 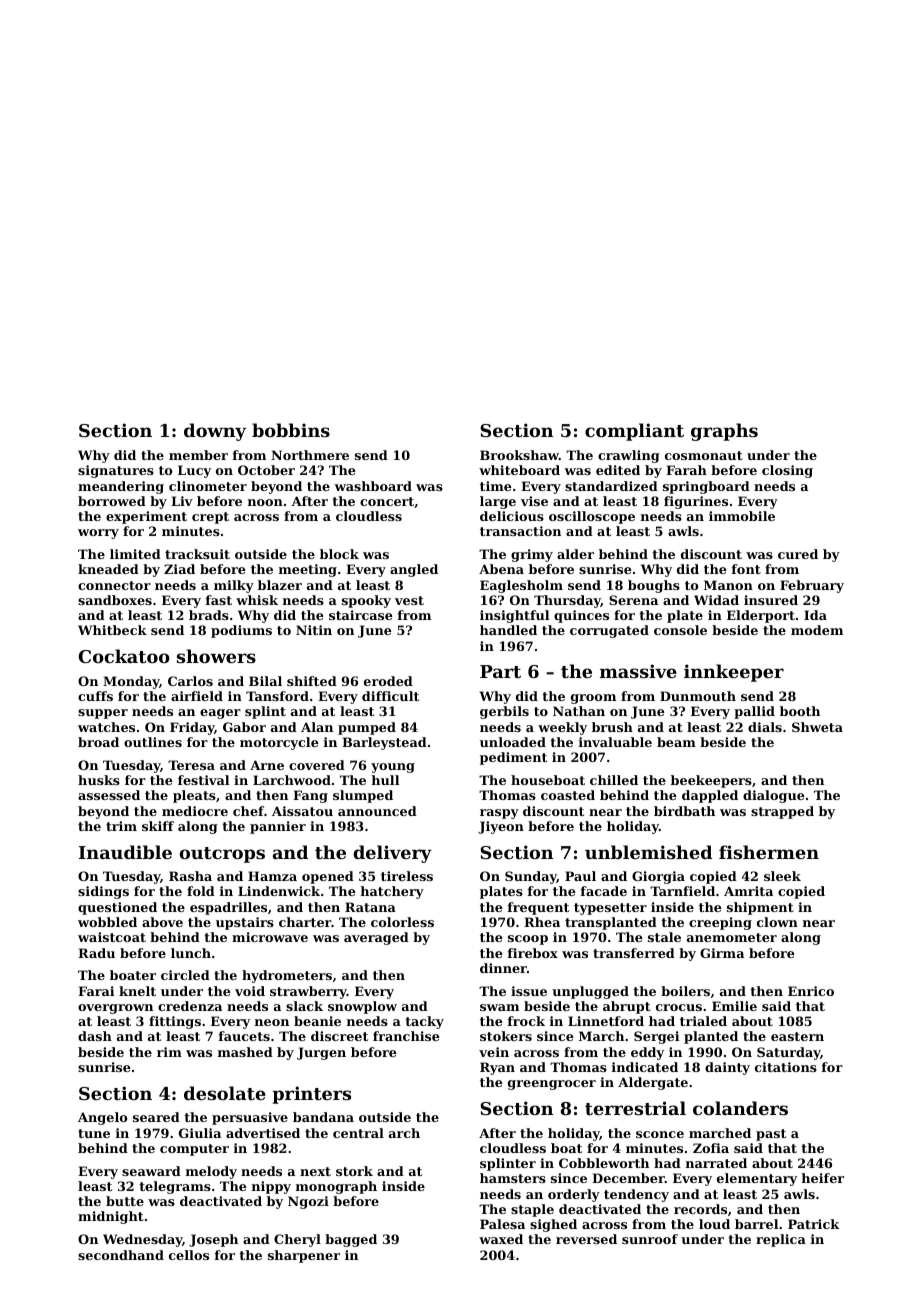 What do you see at coordinates (390, 696) in the screenshot?
I see `difficult` at bounding box center [390, 696].
